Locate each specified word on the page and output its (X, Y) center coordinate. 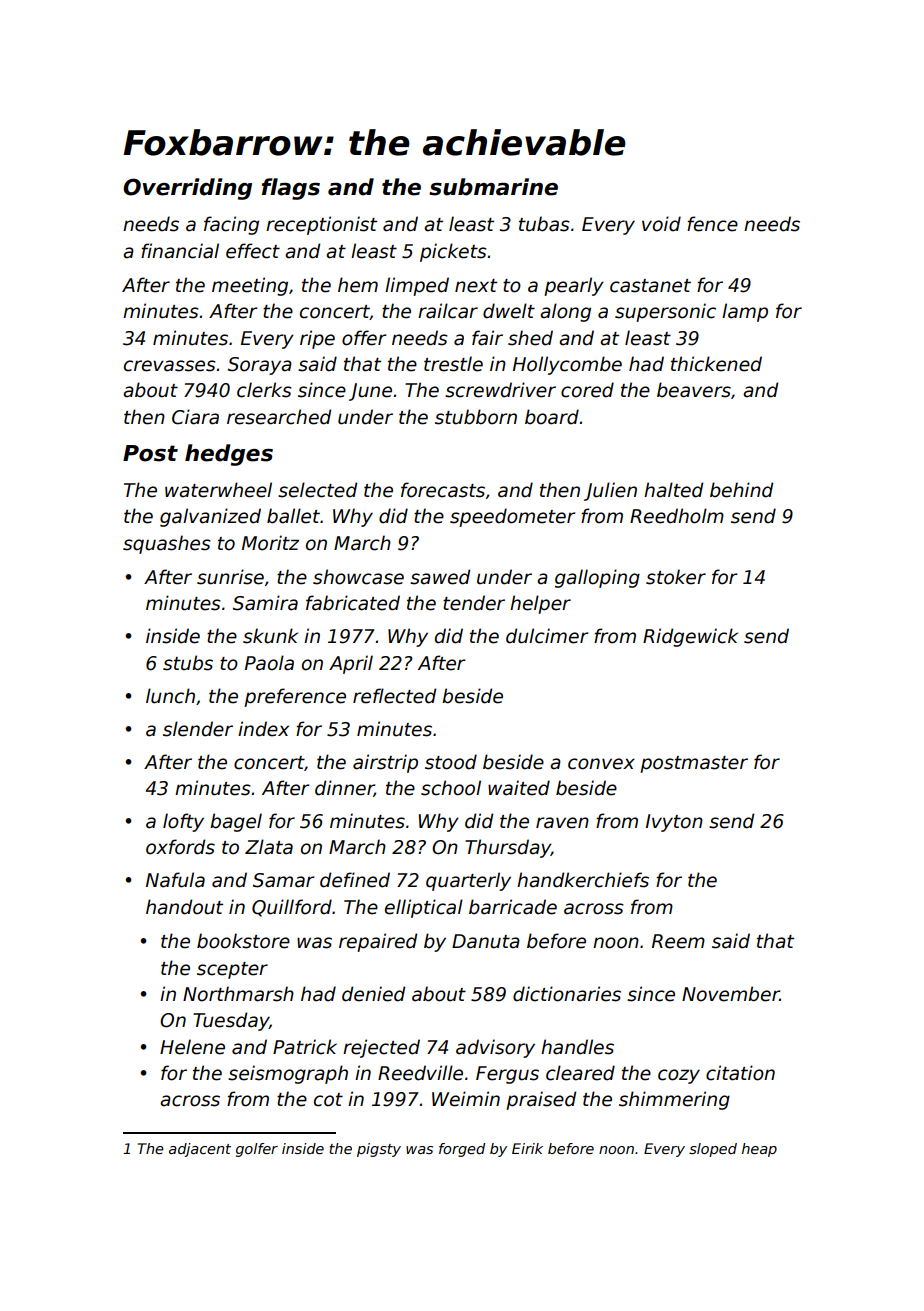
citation (740, 1073)
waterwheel (218, 490)
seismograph (288, 1074)
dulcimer (547, 636)
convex (601, 764)
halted (673, 490)
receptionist (321, 225)
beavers (694, 390)
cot (328, 1100)
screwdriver (500, 390)
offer (364, 338)
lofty (183, 822)
